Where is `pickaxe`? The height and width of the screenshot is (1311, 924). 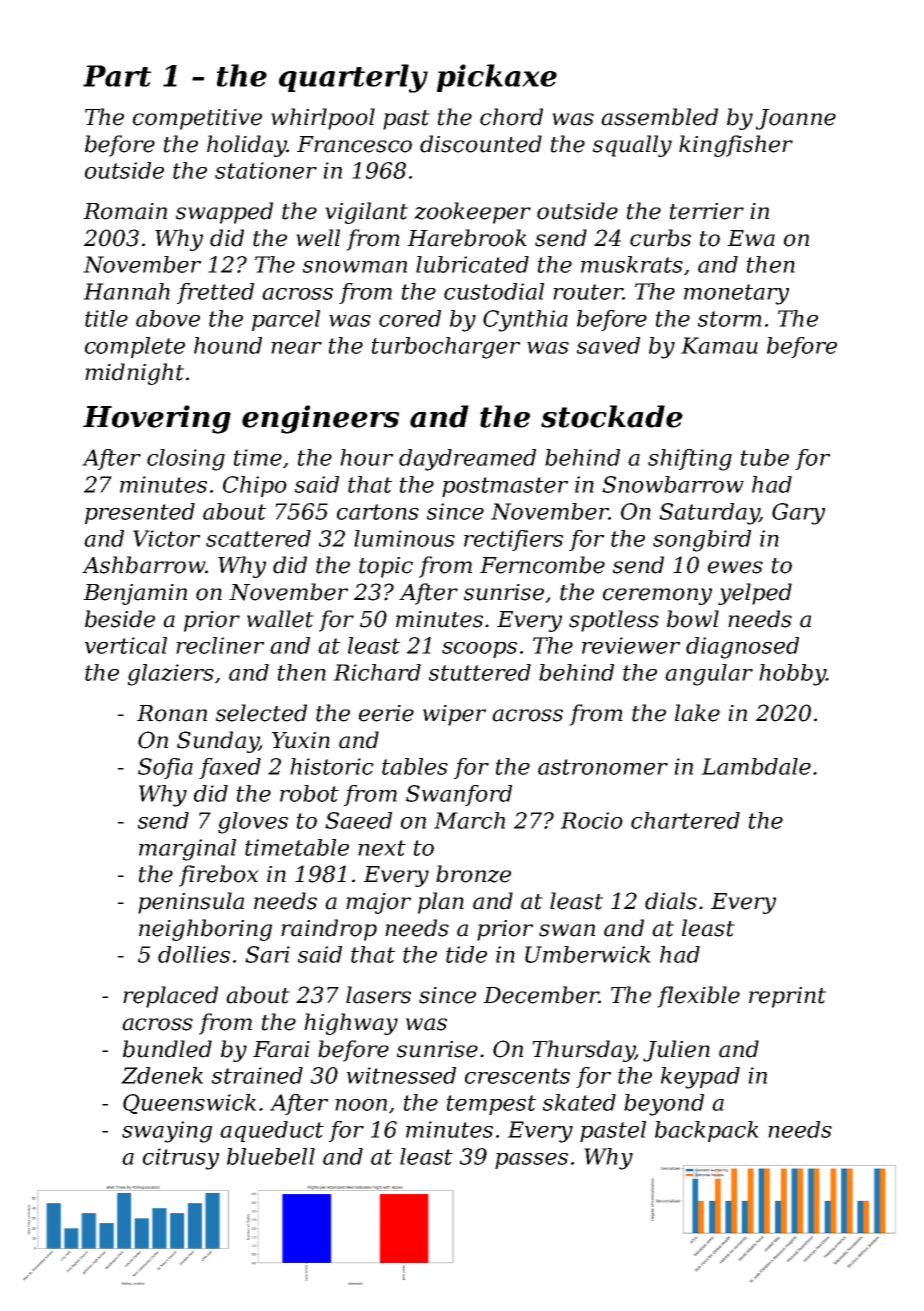
pickaxe is located at coordinates (497, 78).
